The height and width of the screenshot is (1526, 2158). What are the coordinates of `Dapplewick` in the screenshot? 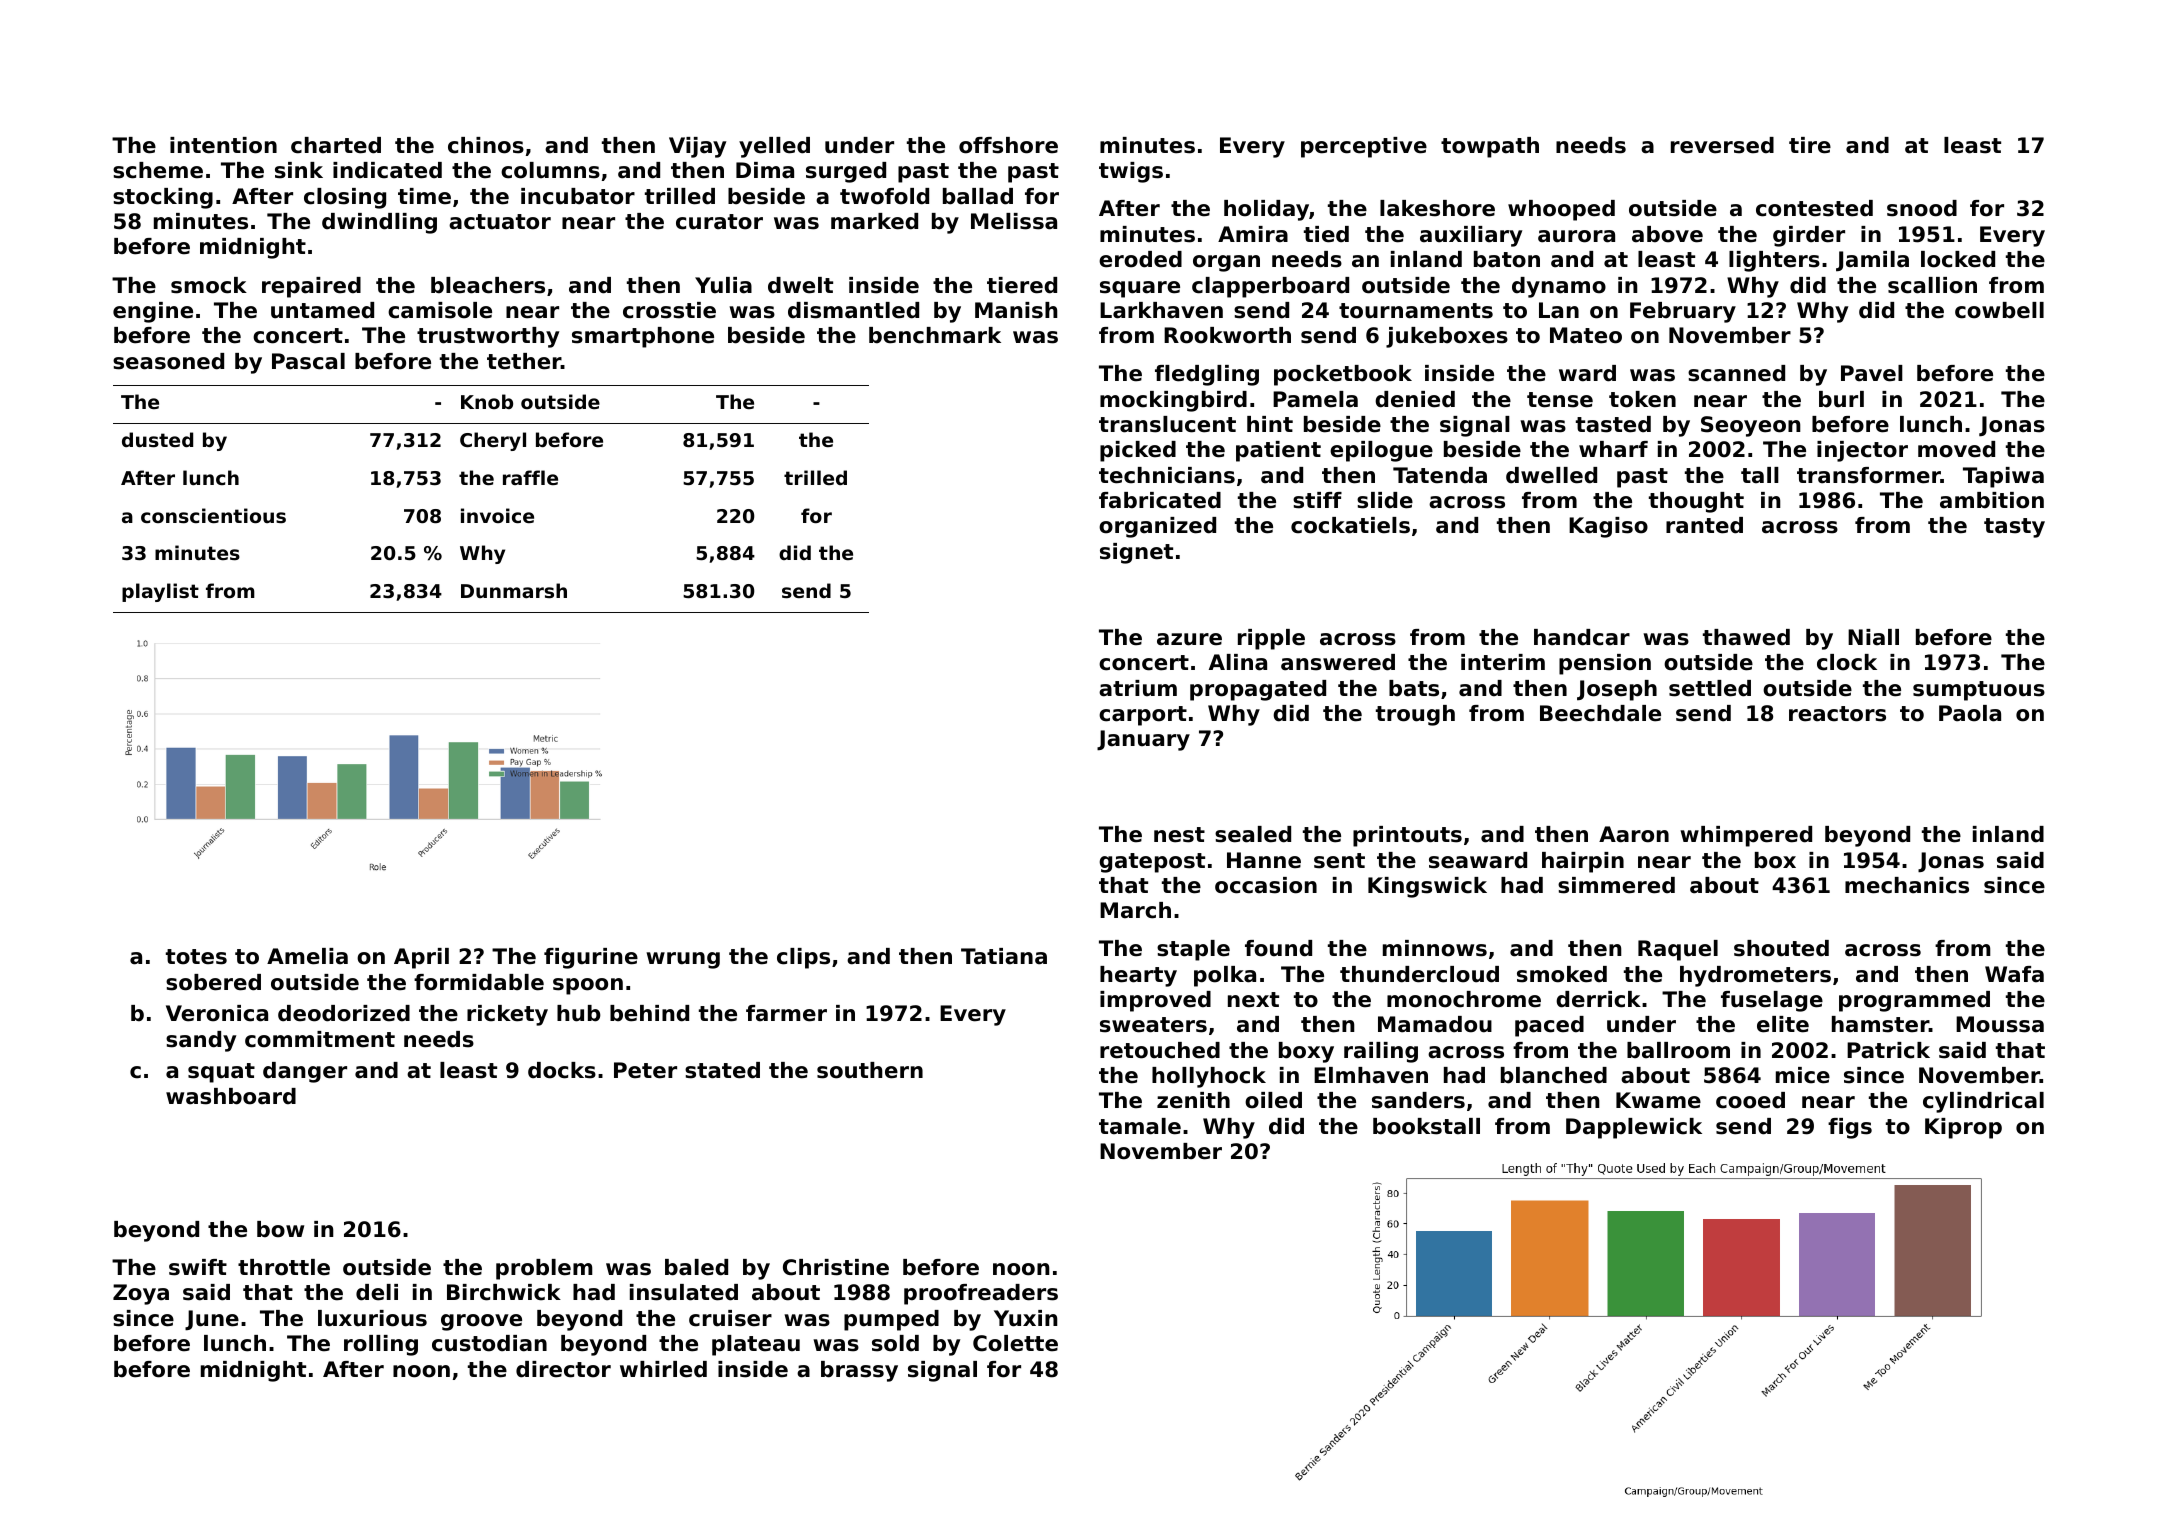 It's located at (1634, 1128).
